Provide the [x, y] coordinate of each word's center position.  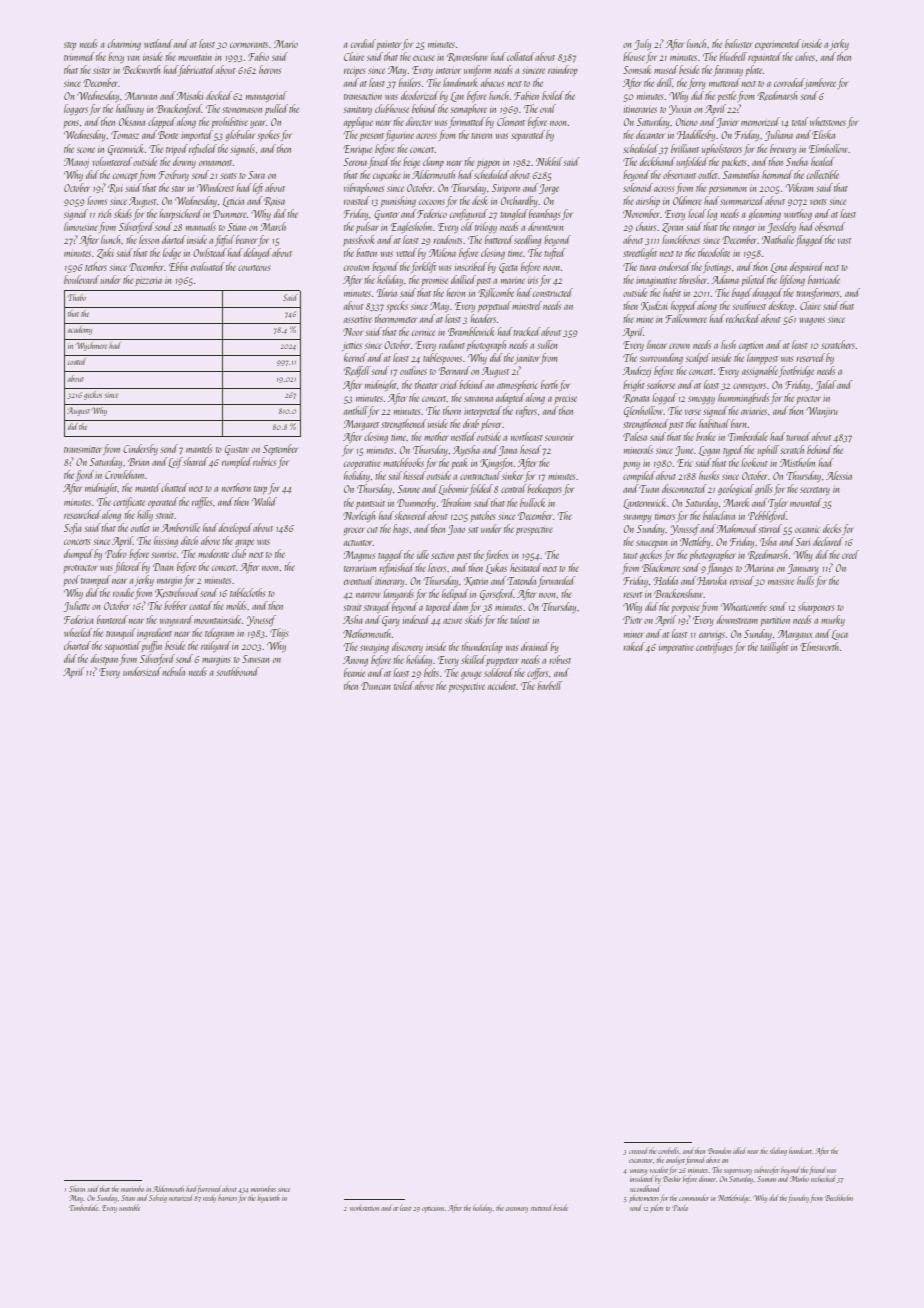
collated [521, 56]
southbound [237, 671]
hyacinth [268, 1198]
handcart [800, 1150]
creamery [517, 1210]
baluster [739, 43]
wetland [158, 43]
